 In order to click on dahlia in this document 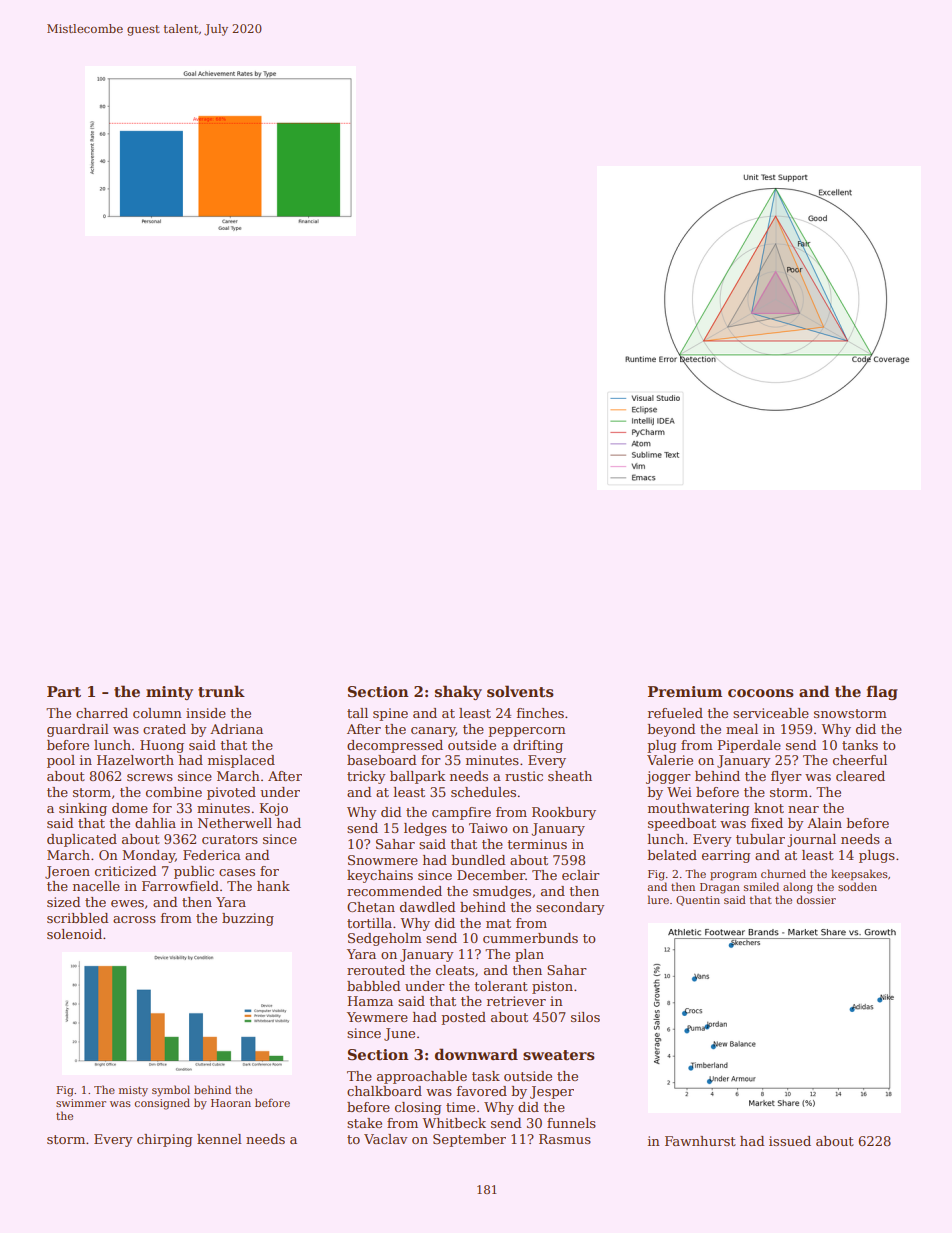, I will do `click(155, 823)`.
